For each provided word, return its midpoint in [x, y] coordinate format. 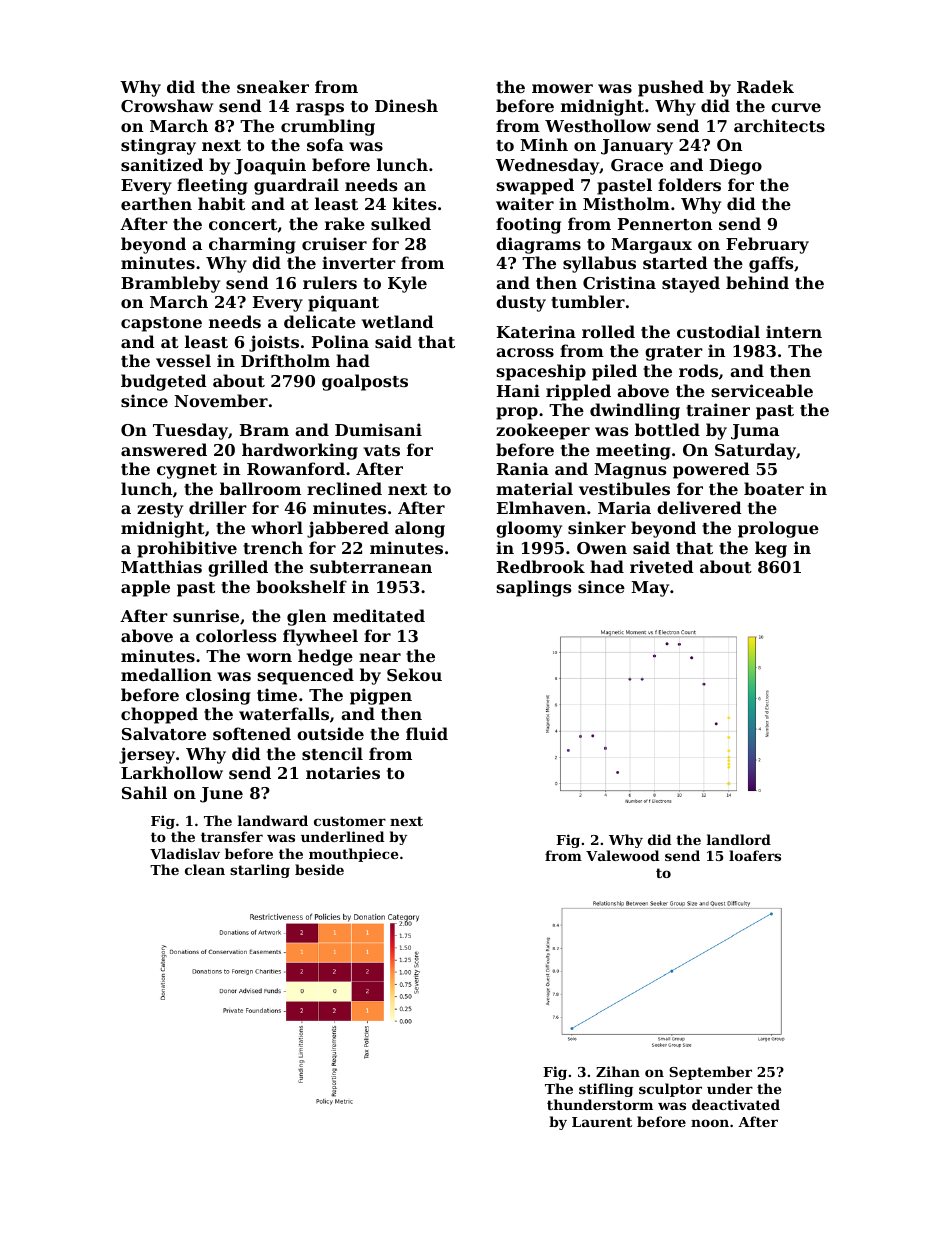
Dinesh [406, 105]
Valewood [622, 855]
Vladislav [185, 853]
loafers [755, 855]
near [380, 657]
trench [273, 547]
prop [517, 413]
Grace [637, 165]
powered [711, 470]
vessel [183, 360]
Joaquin [270, 166]
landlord [739, 839]
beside [319, 869]
